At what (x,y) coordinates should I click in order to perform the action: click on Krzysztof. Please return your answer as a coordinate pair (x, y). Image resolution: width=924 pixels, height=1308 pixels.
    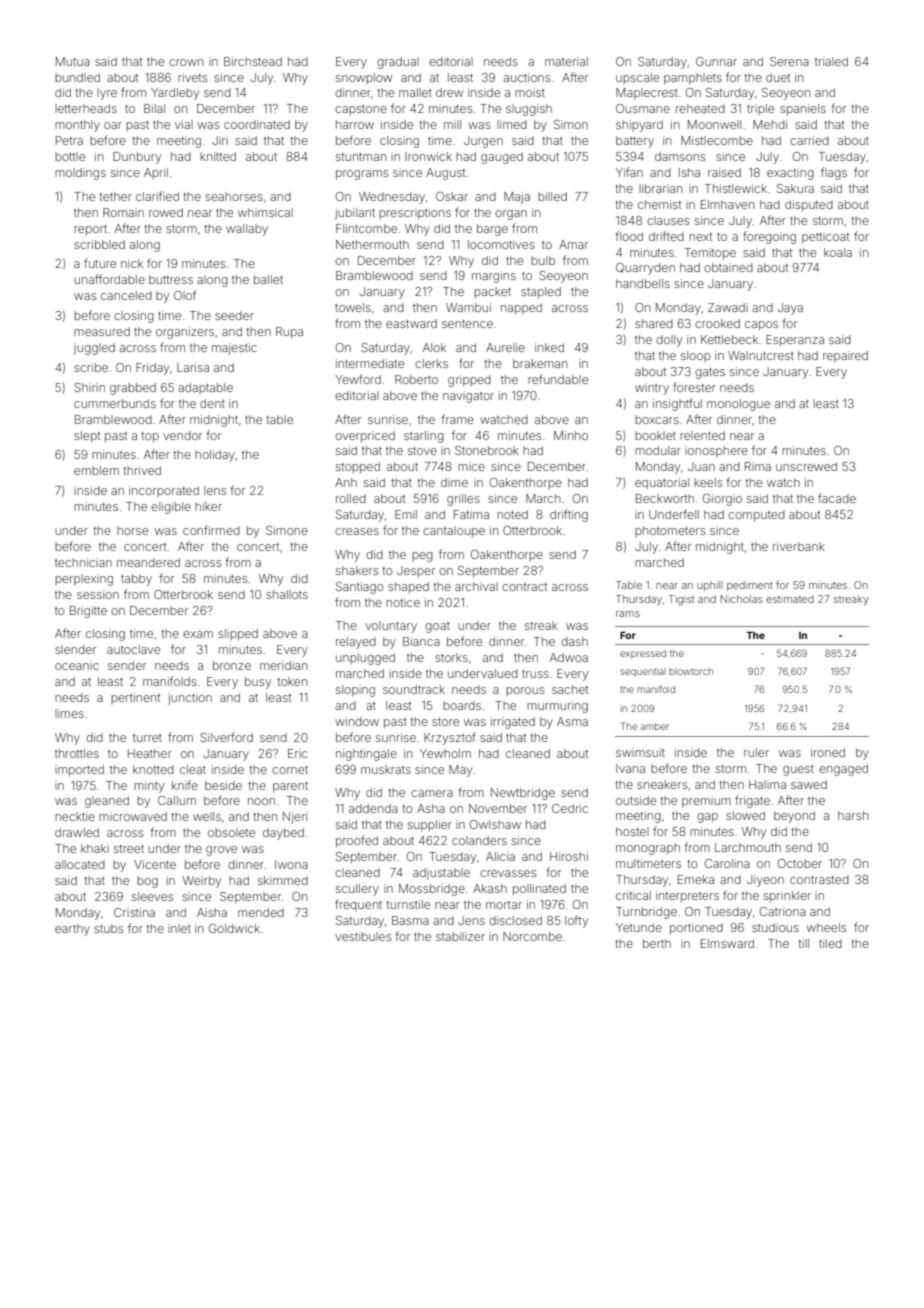
    Looking at the image, I should click on (450, 738).
